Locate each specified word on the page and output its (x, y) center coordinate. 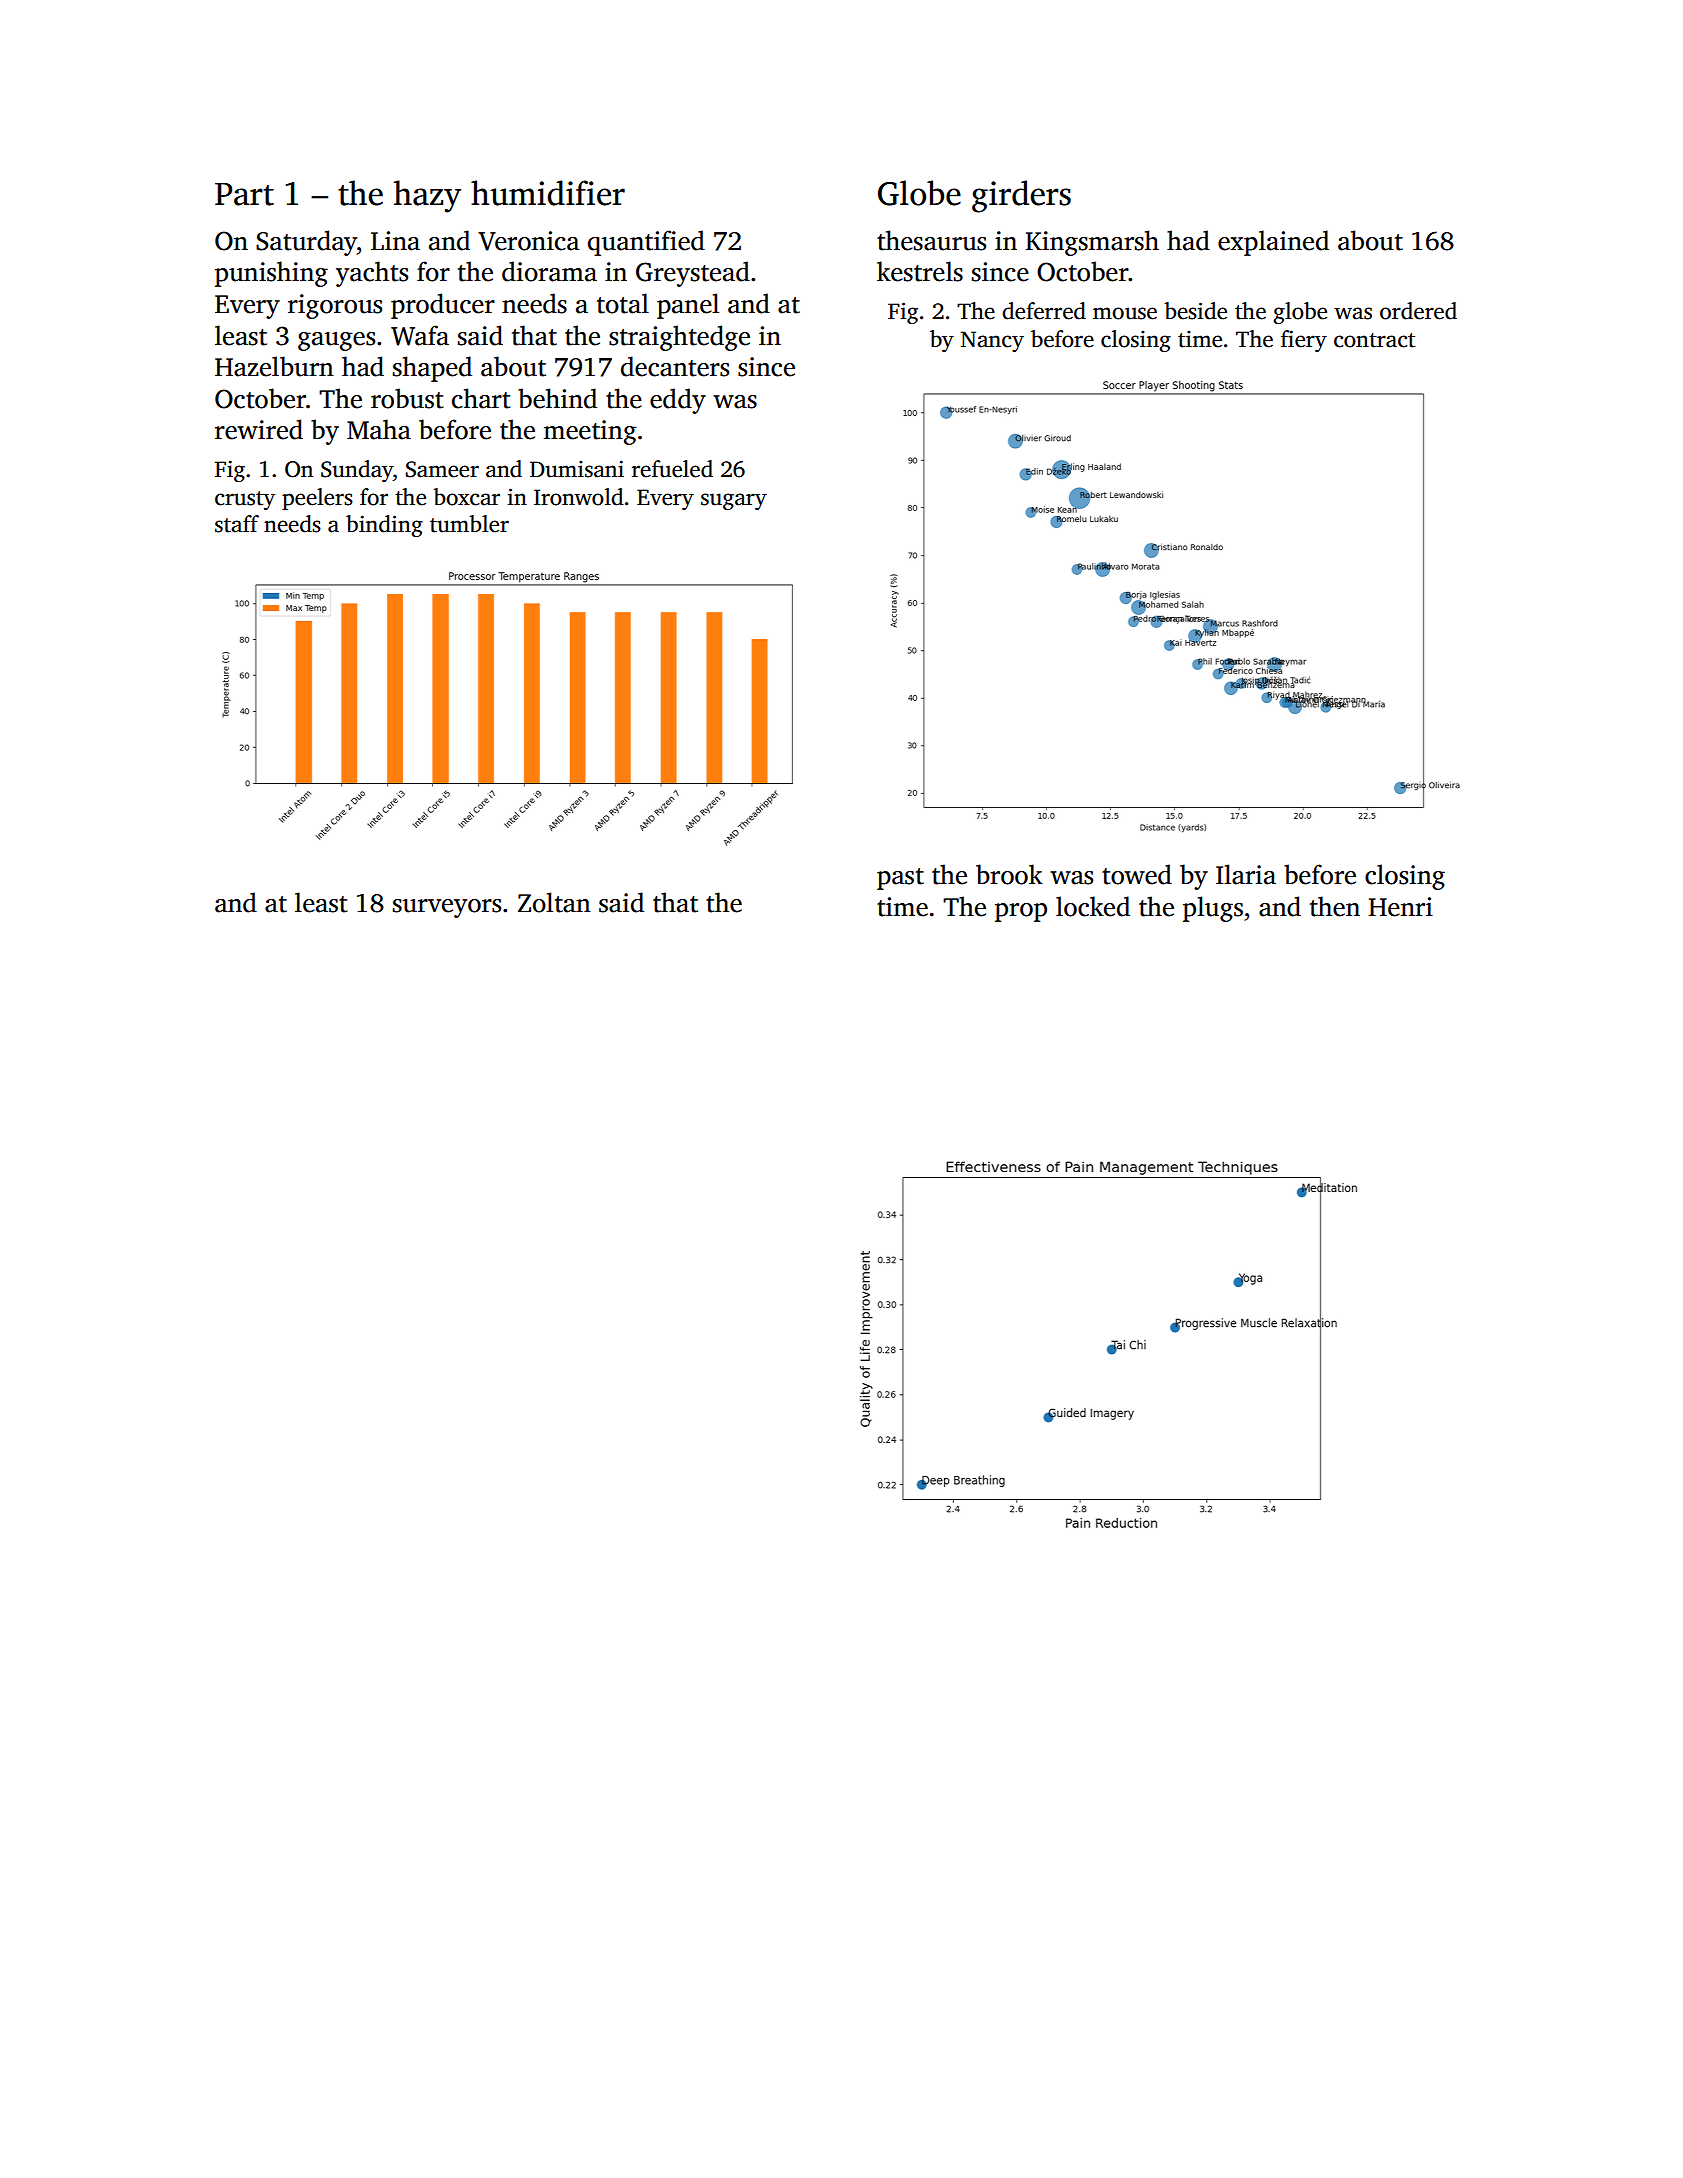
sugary (734, 501)
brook (1009, 874)
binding (384, 526)
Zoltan (554, 902)
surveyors (447, 908)
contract (1374, 340)
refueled (672, 469)
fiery (1304, 341)
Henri (1401, 907)
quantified (646, 243)
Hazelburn (274, 366)
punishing (271, 274)
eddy (678, 401)
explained (1273, 243)
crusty (245, 500)
